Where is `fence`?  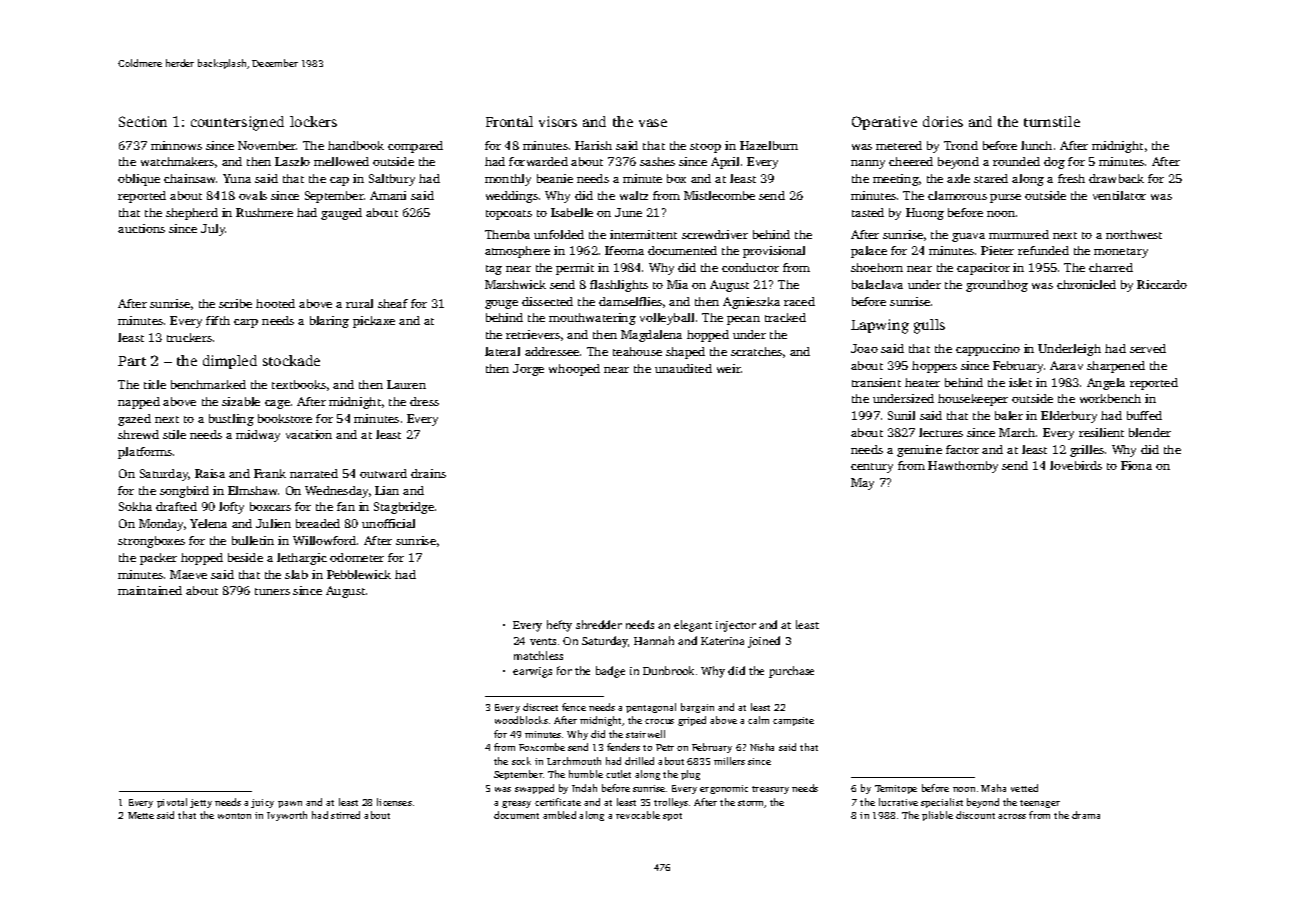 fence is located at coordinates (574, 707).
